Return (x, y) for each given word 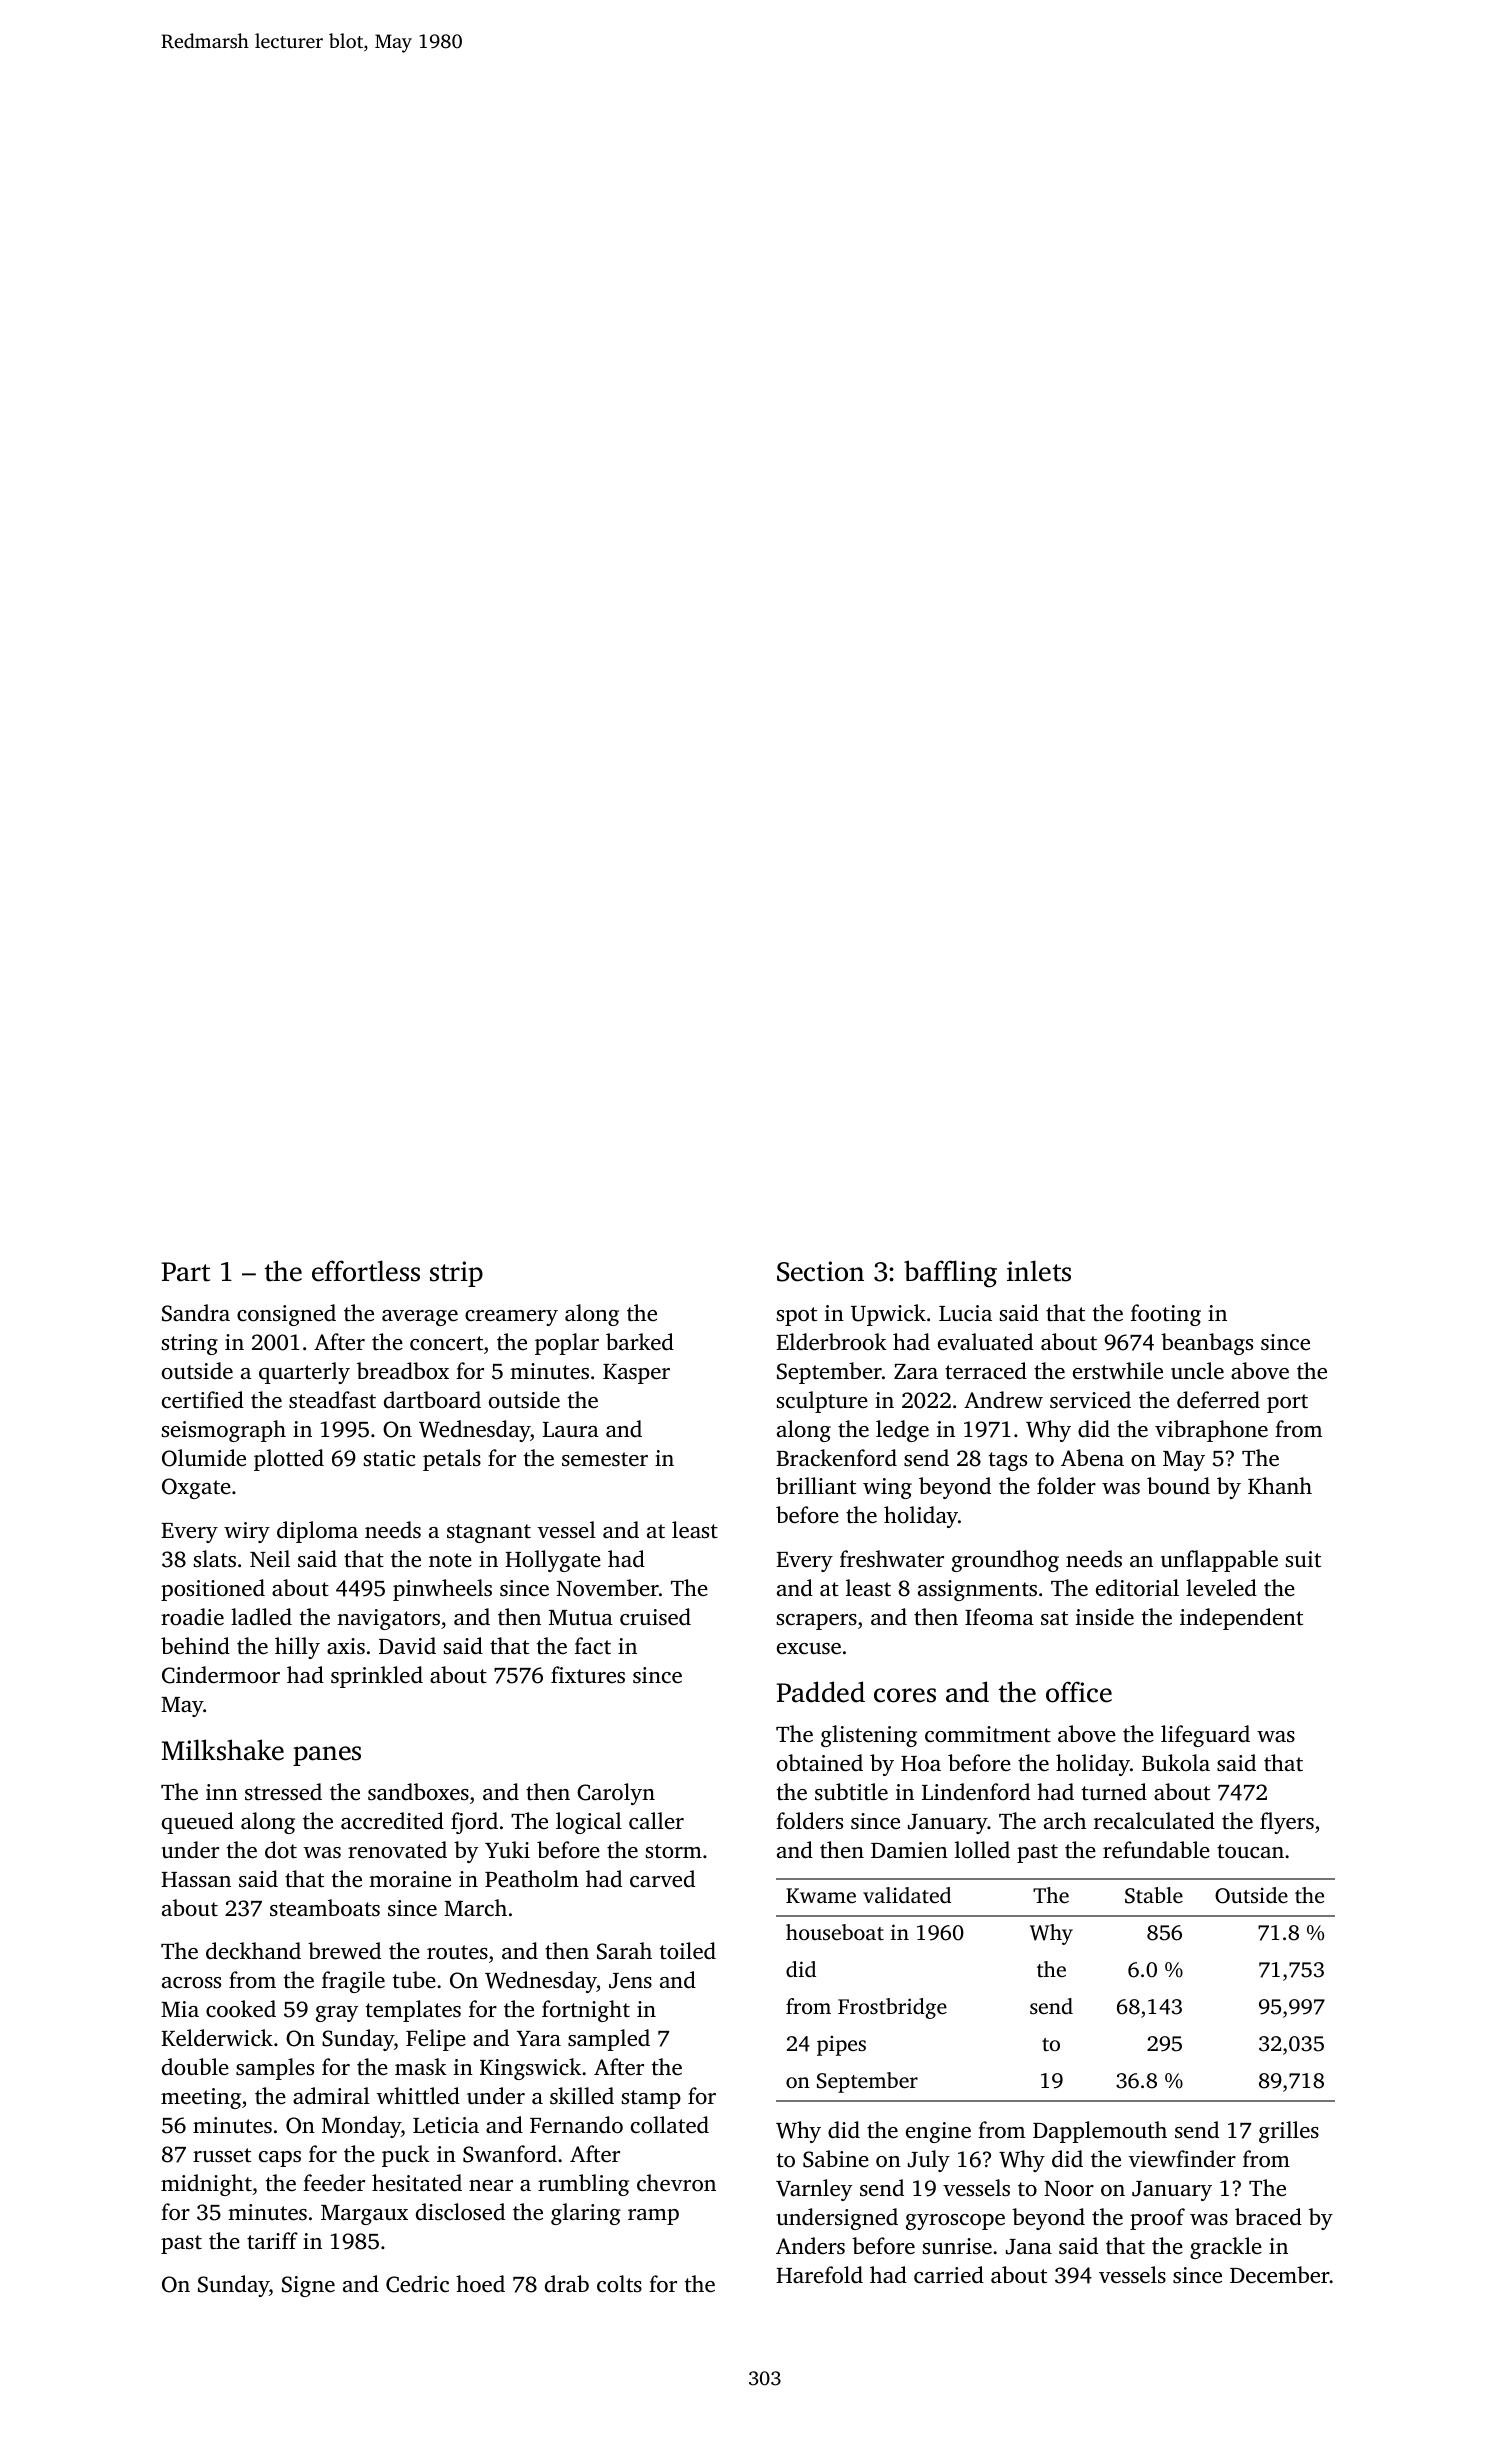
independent (1241, 1619)
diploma (317, 1532)
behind (195, 1646)
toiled (688, 1951)
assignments (977, 1590)
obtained (820, 1763)
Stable (1154, 1895)
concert (446, 1343)
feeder (334, 2183)
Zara (916, 1371)
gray (337, 2014)
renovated (397, 1849)
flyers (1287, 1823)
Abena (1092, 1457)
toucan (1250, 1851)
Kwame (821, 1895)
